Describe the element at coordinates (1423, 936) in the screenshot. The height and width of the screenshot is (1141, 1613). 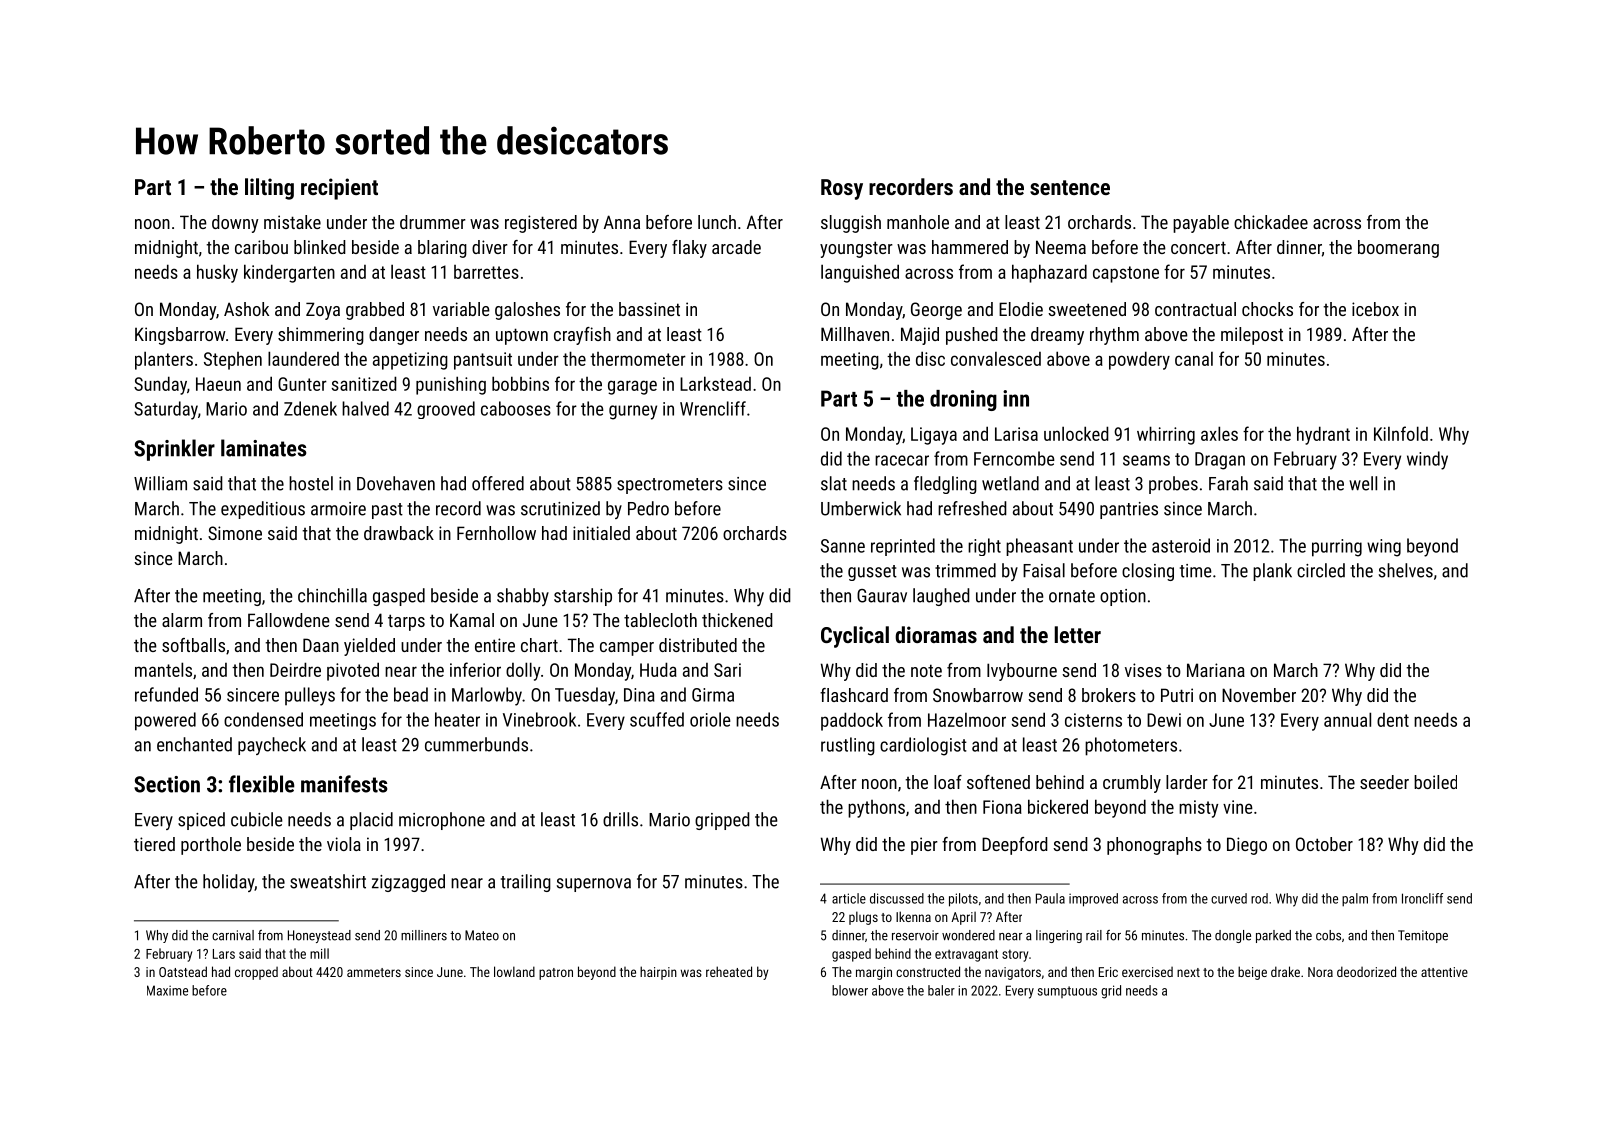
I see `Temitope` at that location.
